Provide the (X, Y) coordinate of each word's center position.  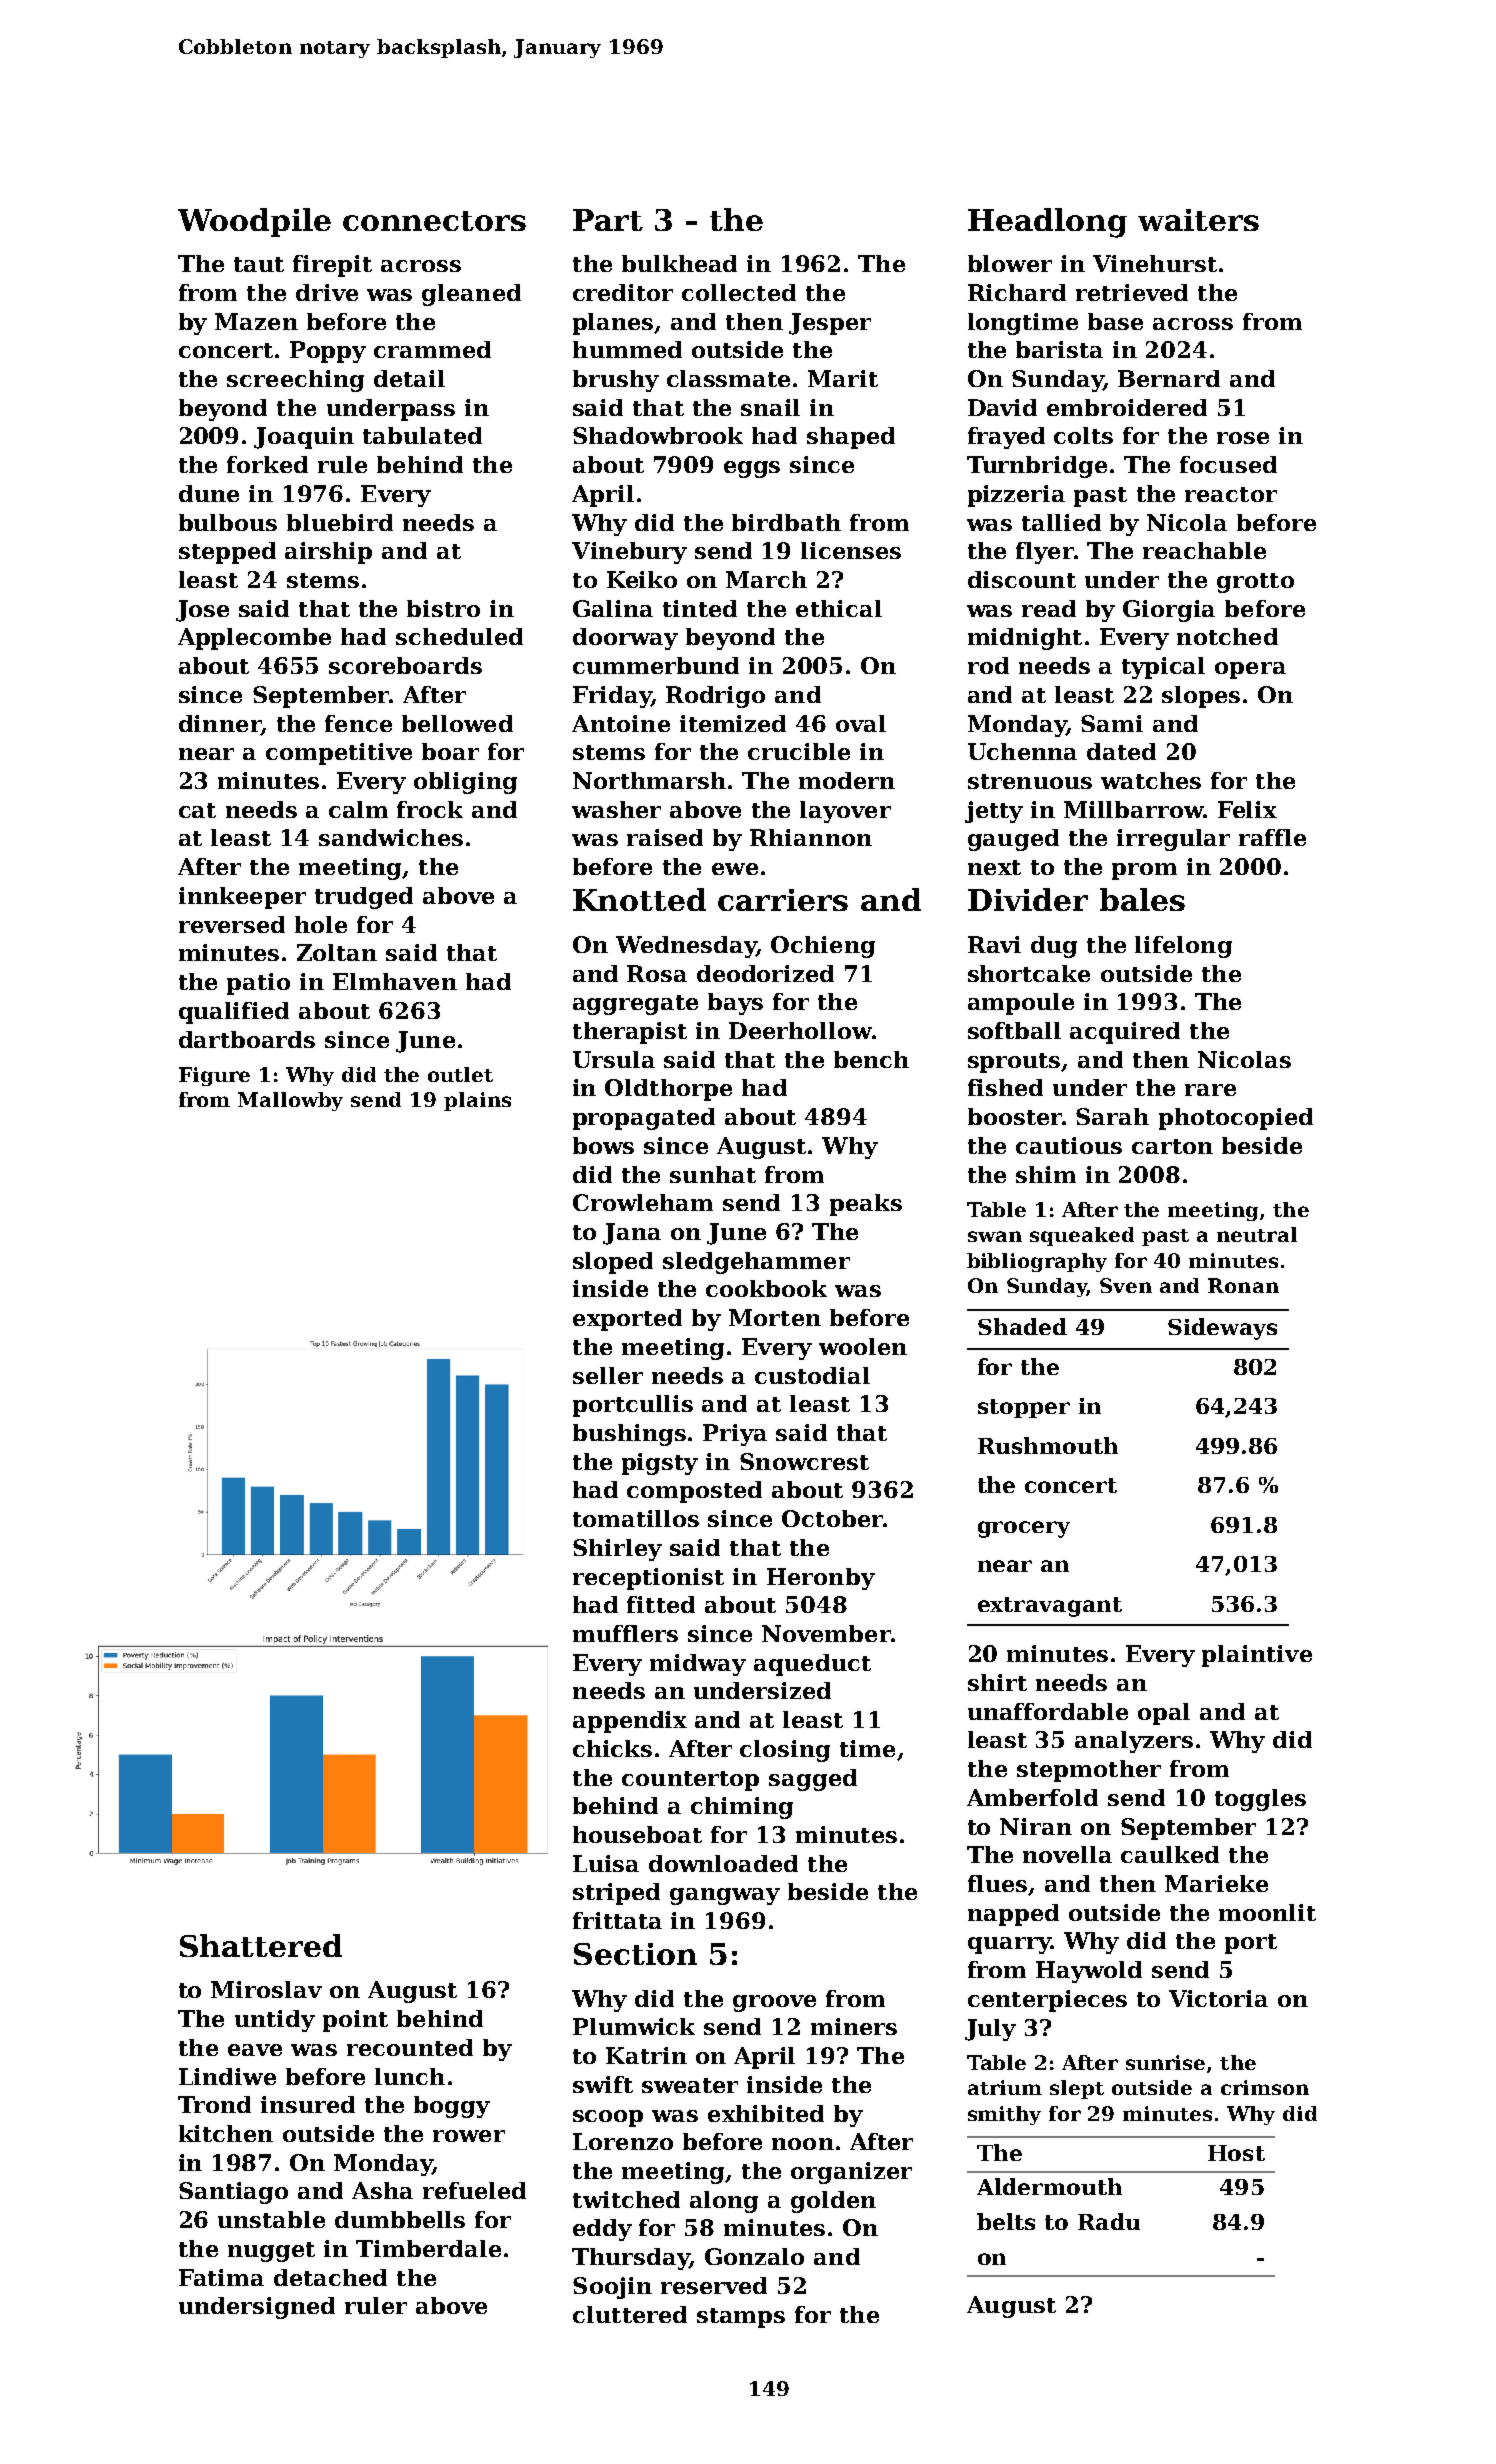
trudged (364, 898)
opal (1164, 1714)
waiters (1198, 220)
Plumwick (634, 2026)
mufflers (625, 1633)
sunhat (713, 1174)
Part (608, 220)
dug (1054, 947)
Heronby (821, 1579)
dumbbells (400, 2219)
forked (267, 464)
